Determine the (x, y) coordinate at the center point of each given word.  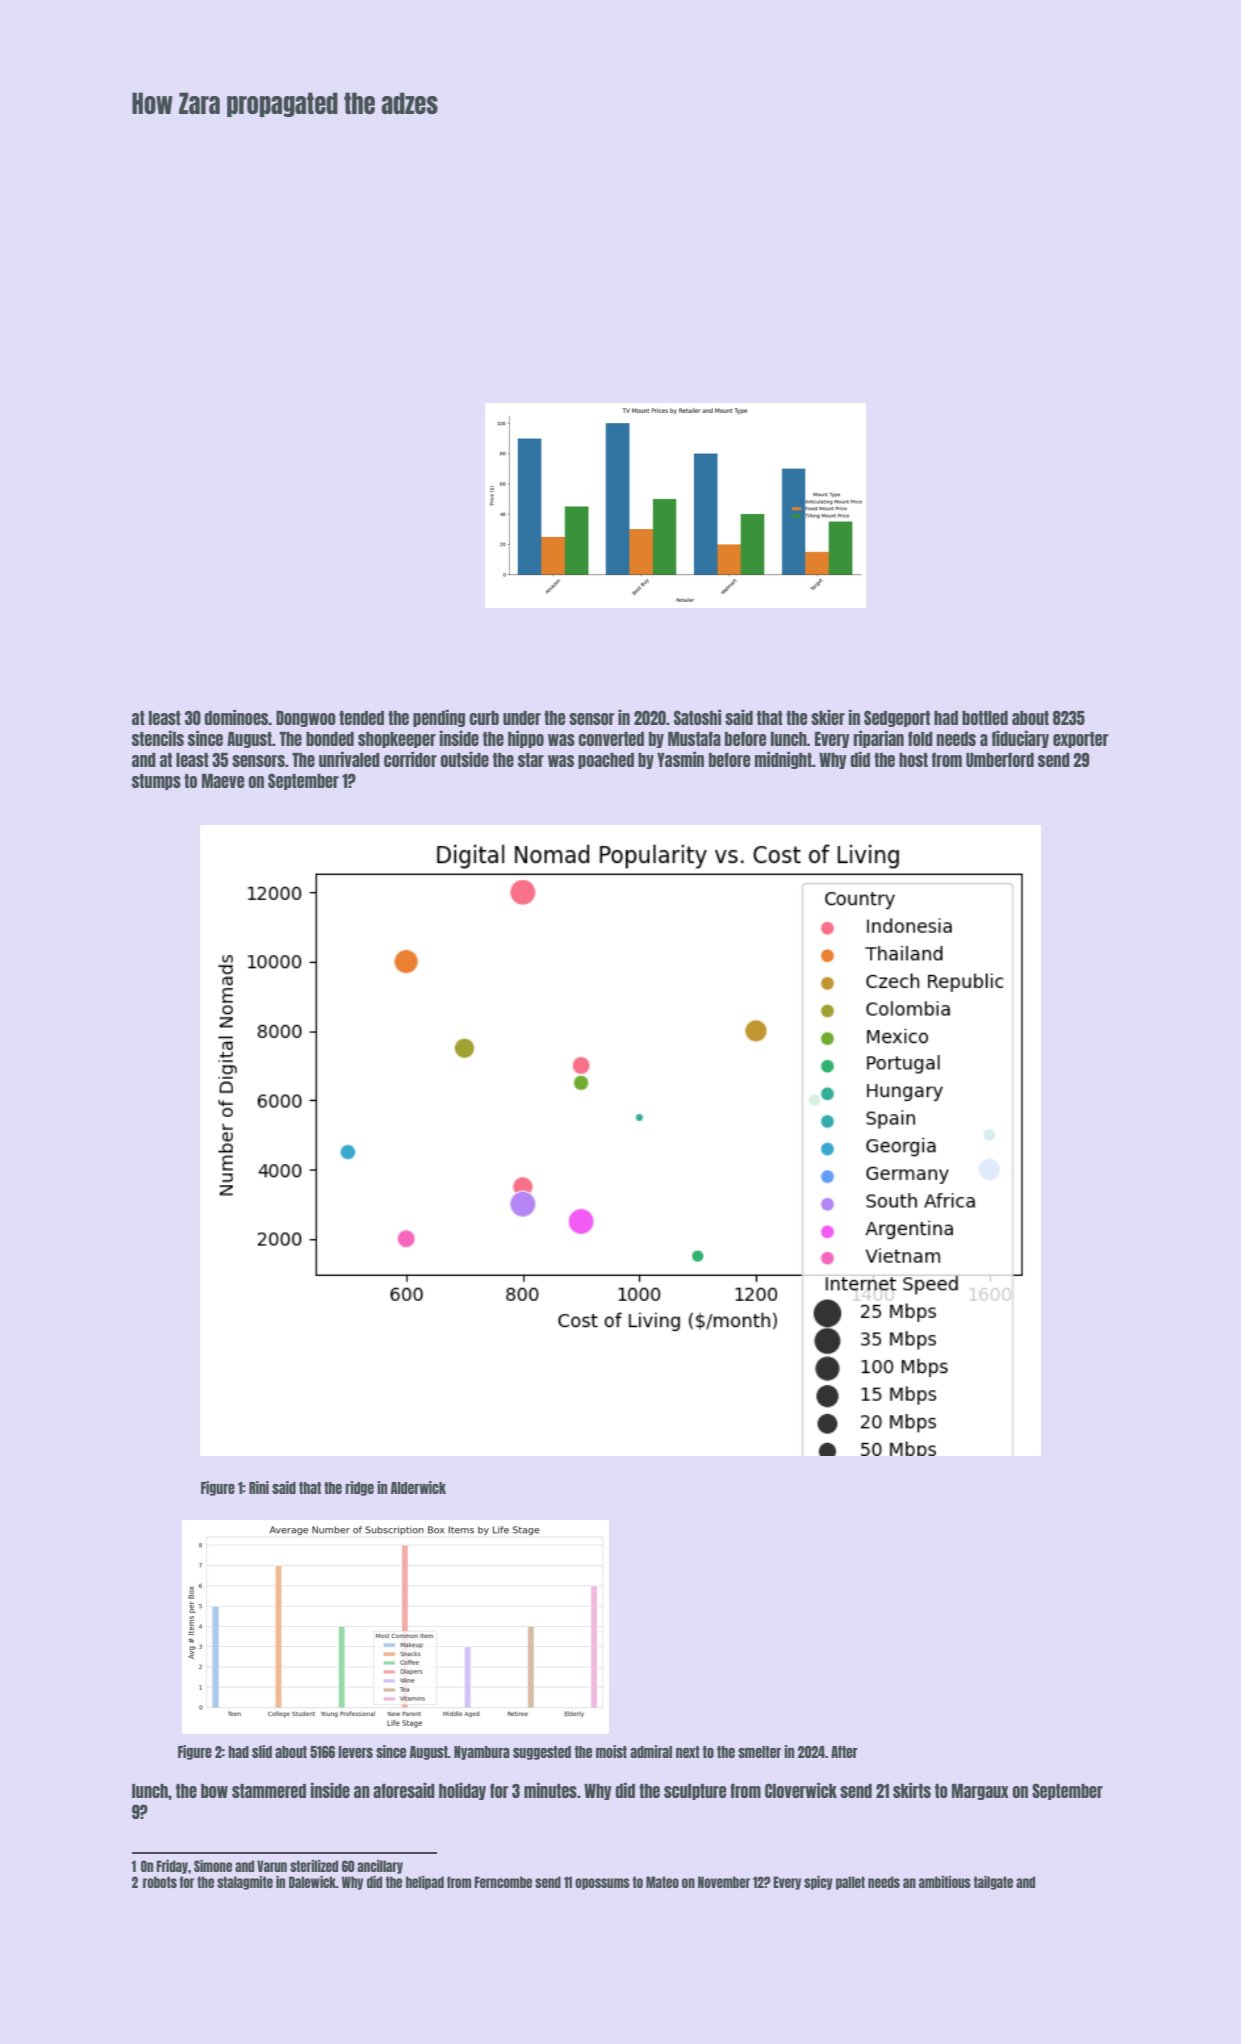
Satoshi (697, 717)
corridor (410, 759)
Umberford (1000, 759)
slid (262, 1751)
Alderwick (418, 1487)
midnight (783, 760)
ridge (359, 1488)
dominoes (236, 717)
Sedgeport (897, 718)
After (844, 1752)
